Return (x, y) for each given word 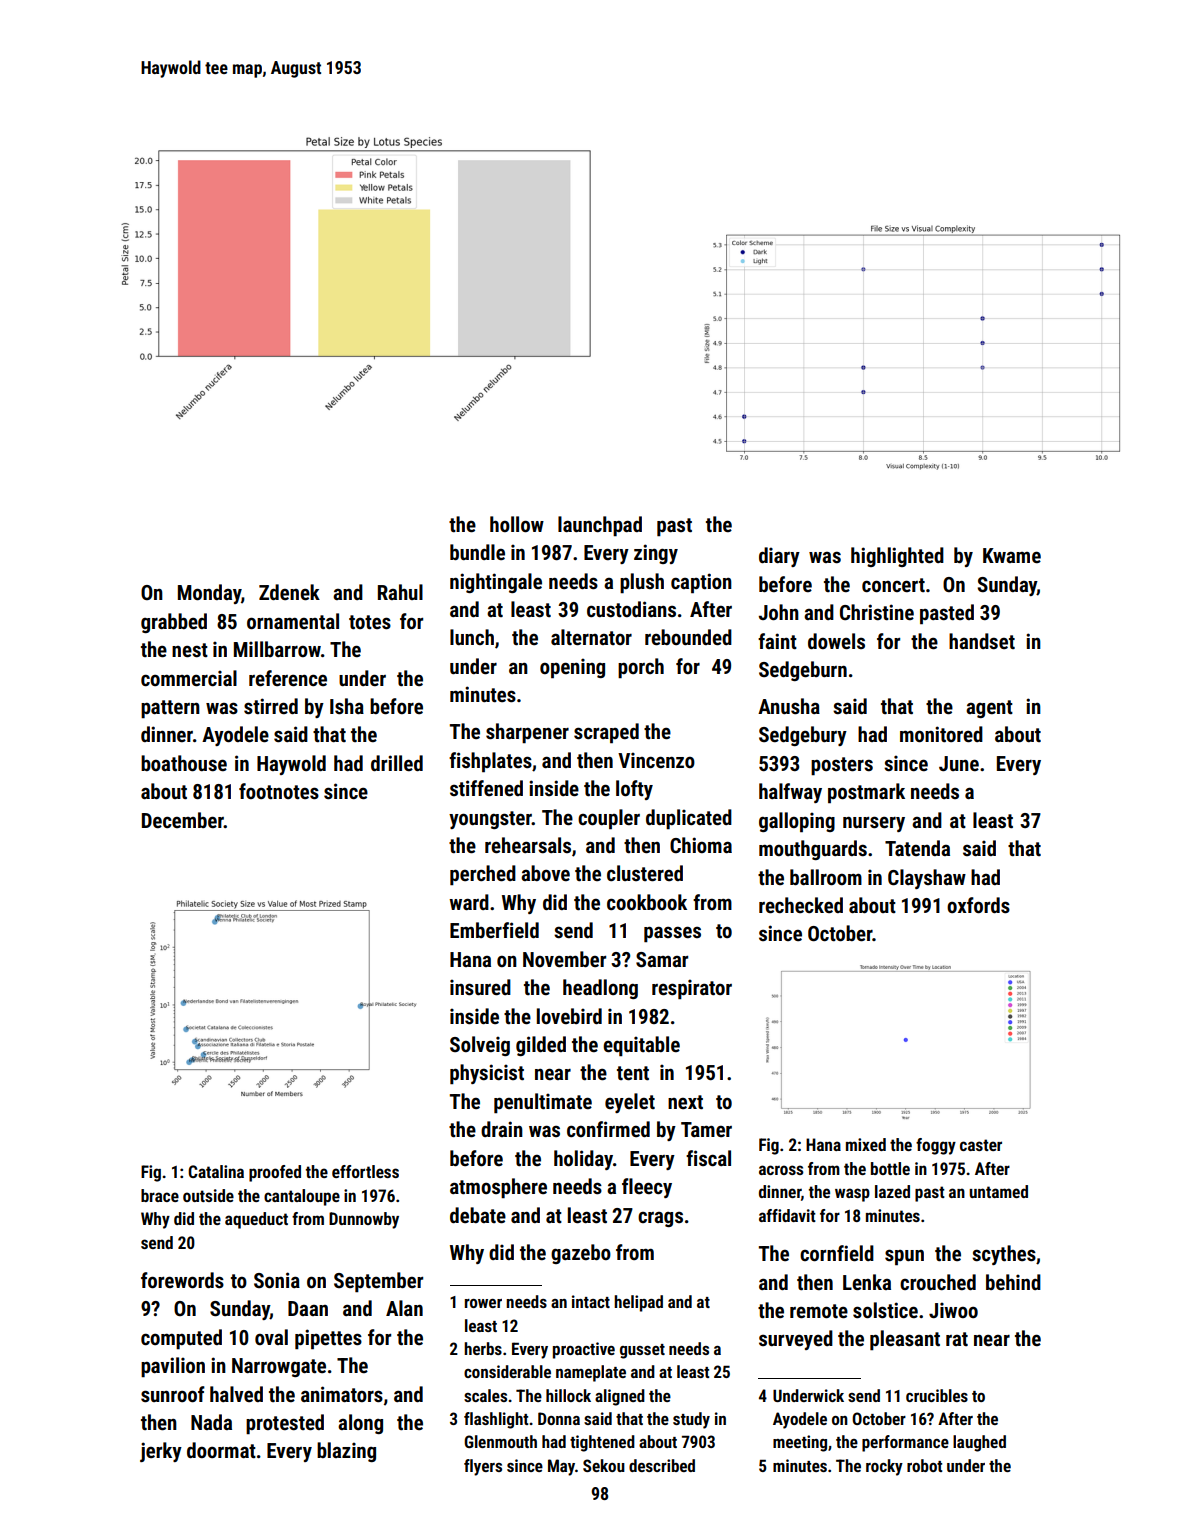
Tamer (706, 1129)
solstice (885, 1310)
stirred (271, 706)
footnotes (279, 791)
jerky (161, 1452)
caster (981, 1145)
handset (982, 641)
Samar (662, 960)
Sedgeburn (803, 671)
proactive (584, 1350)
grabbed (174, 623)
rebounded (688, 637)
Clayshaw (927, 879)
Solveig (480, 1046)
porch (641, 668)
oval (271, 1337)
